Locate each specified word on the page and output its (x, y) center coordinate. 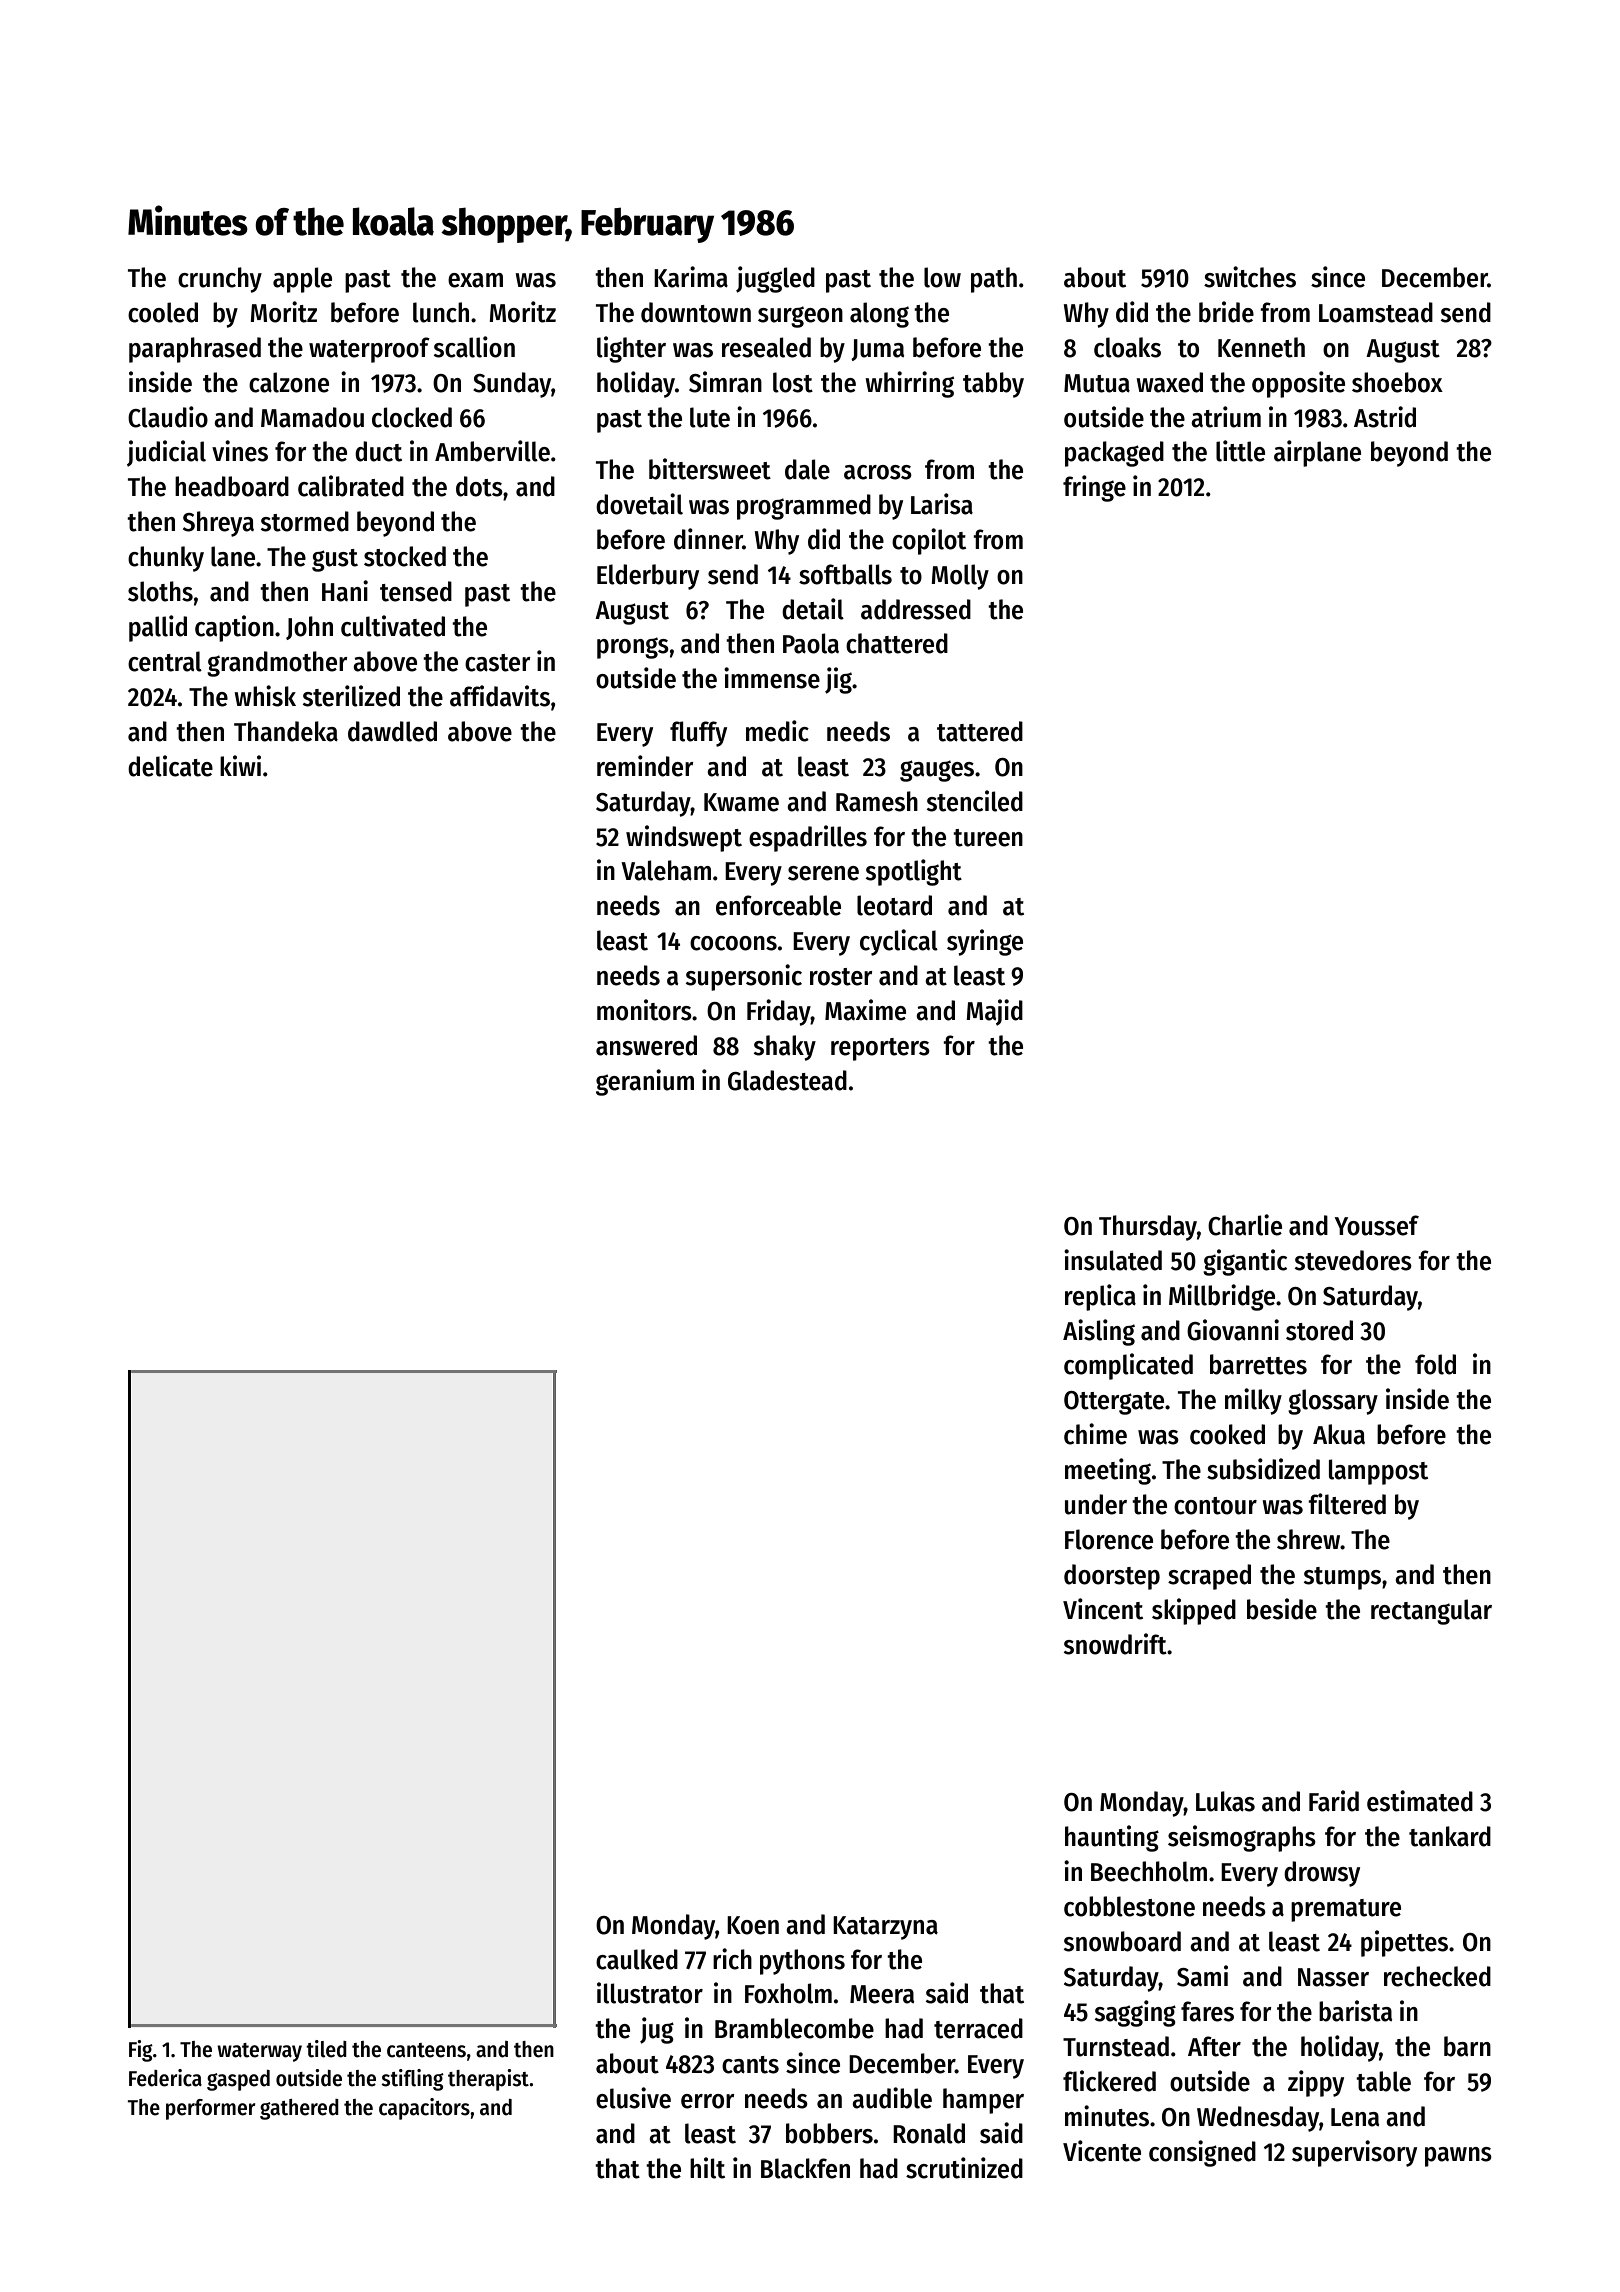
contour (1215, 1506)
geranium (645, 1082)
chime (1095, 1434)
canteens (426, 2050)
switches (1250, 277)
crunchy (220, 280)
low (942, 277)
